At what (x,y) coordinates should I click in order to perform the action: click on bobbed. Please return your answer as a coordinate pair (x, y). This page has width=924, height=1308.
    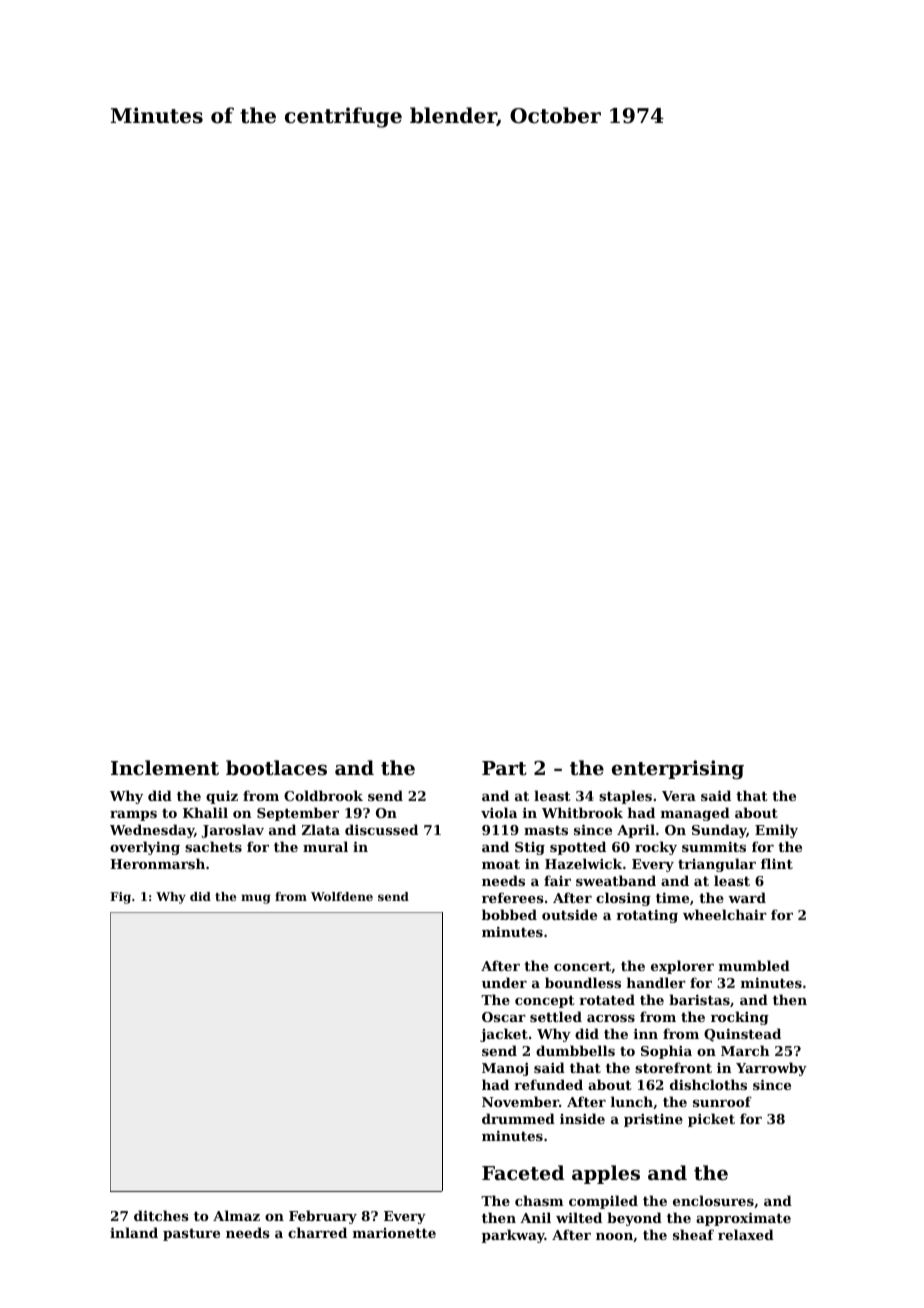
    Looking at the image, I should click on (509, 914).
